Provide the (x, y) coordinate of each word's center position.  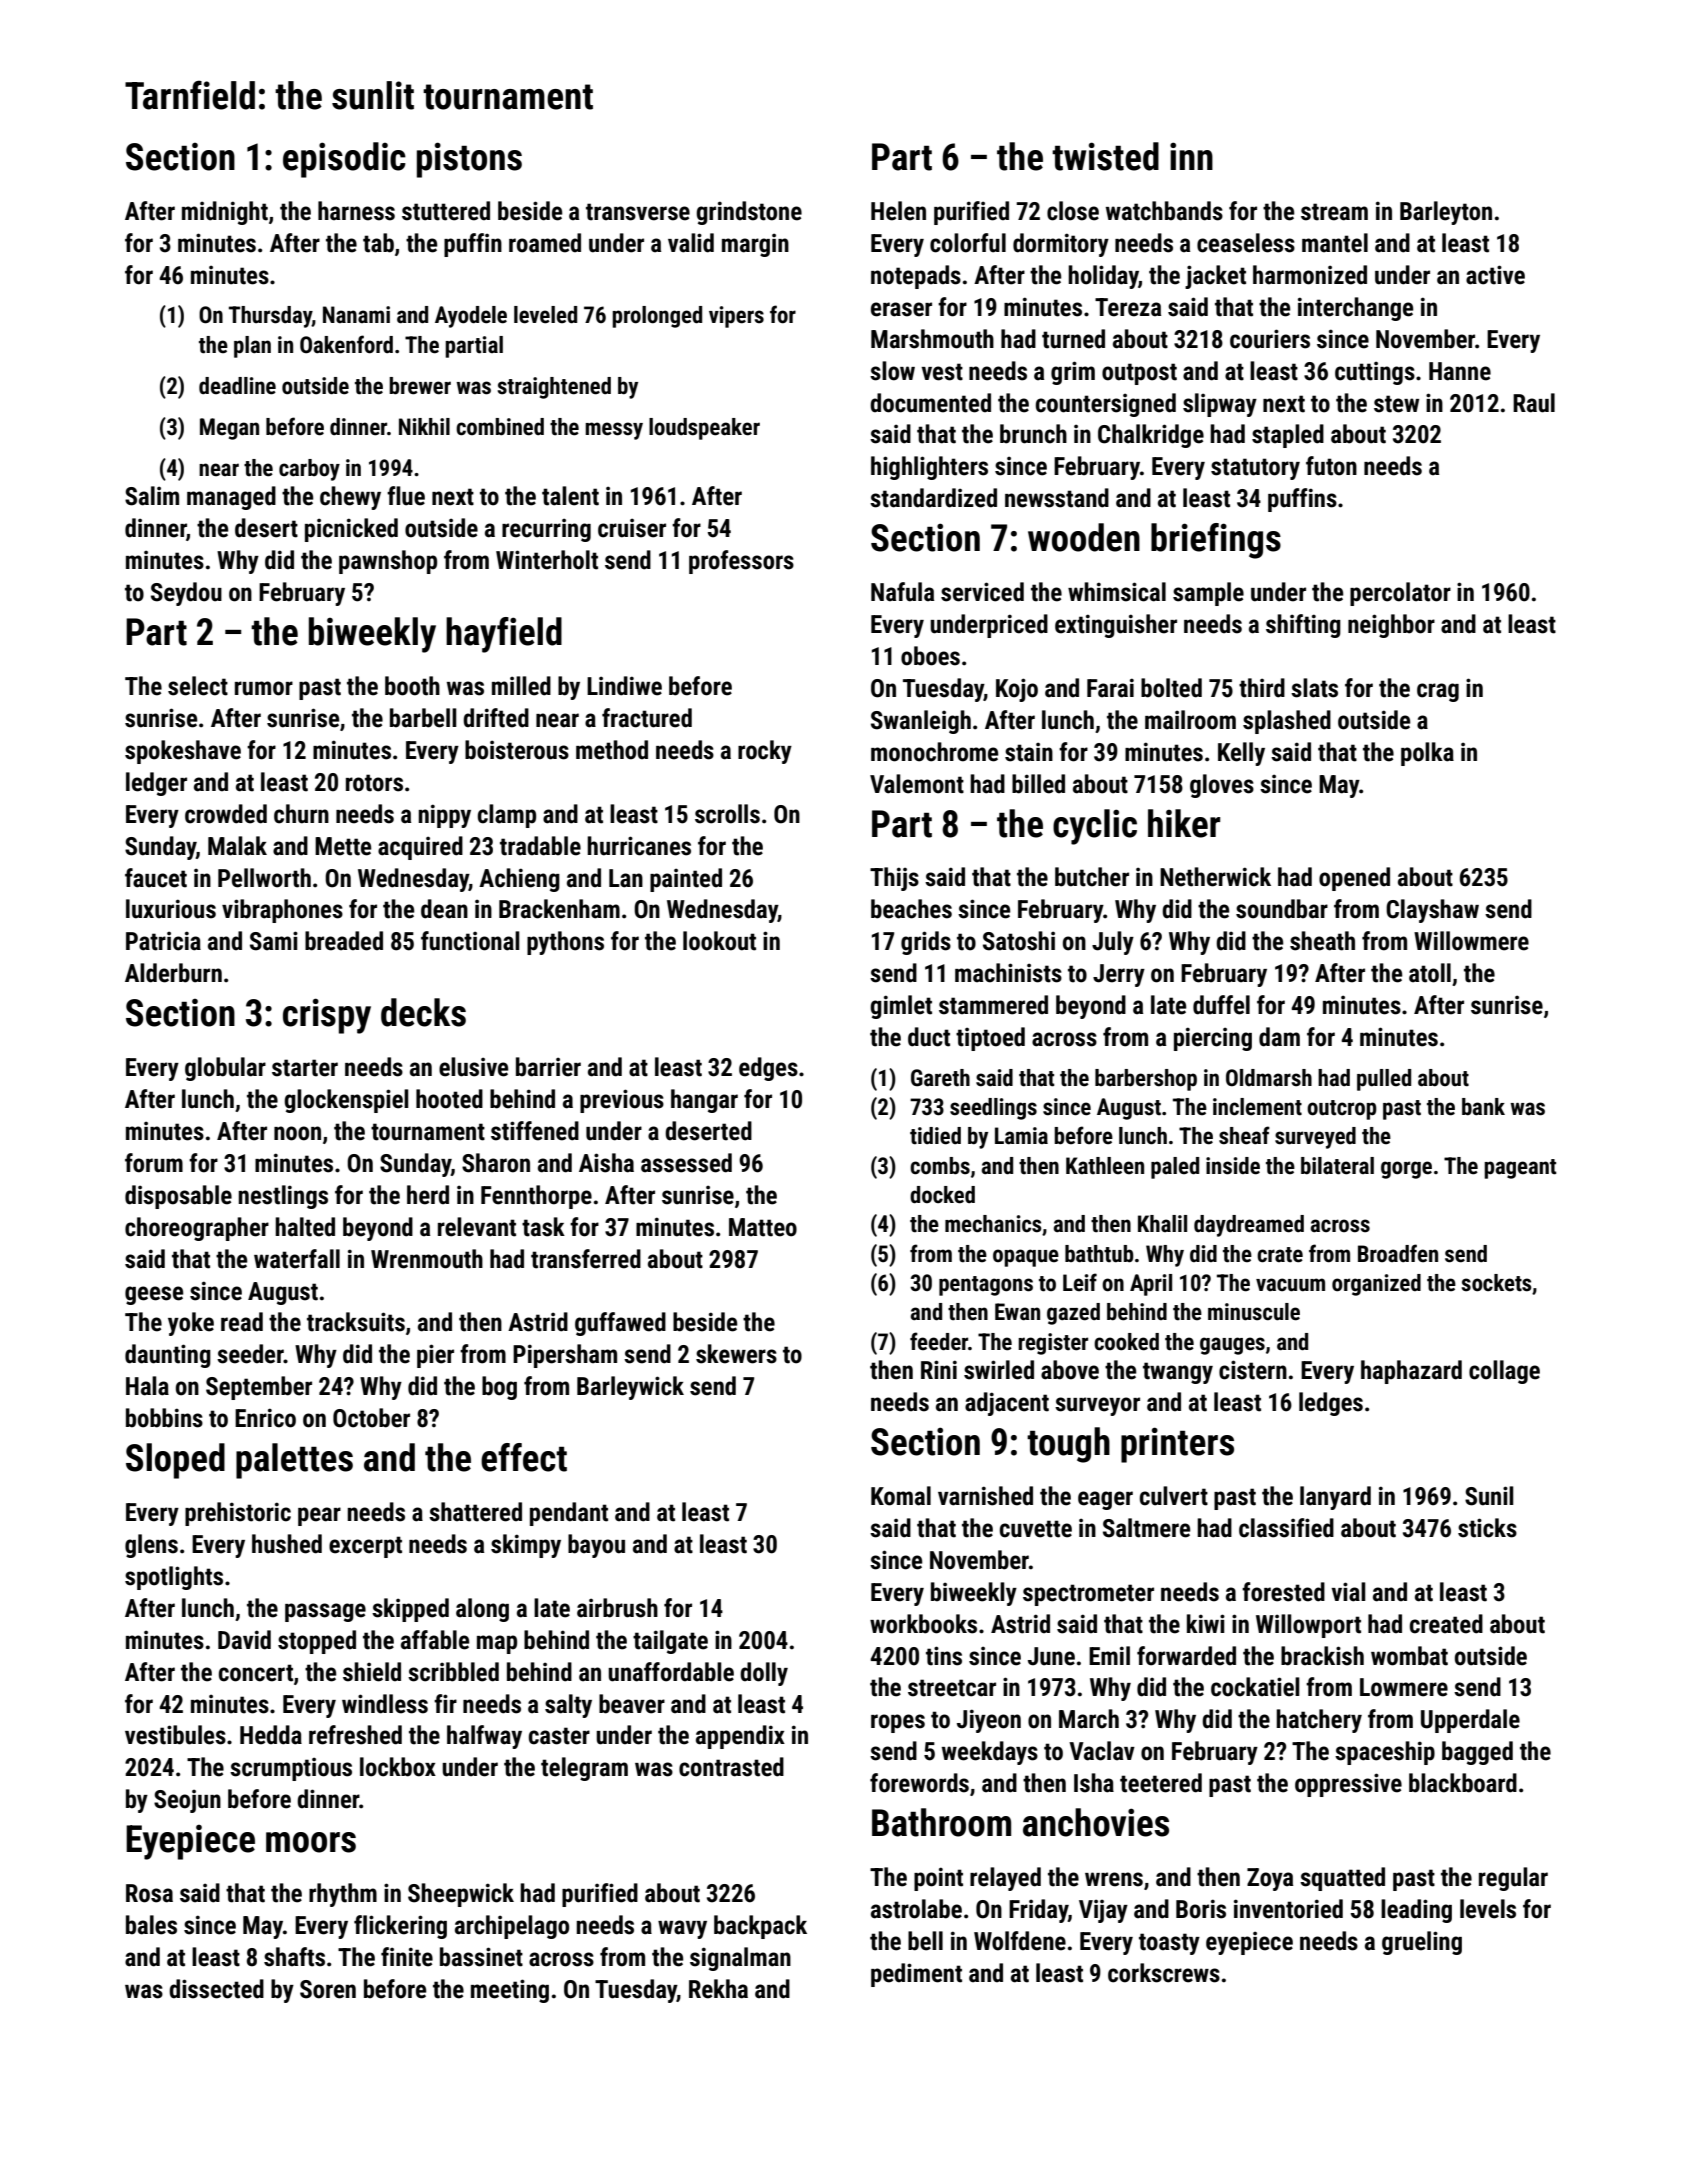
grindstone (749, 213)
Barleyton (1446, 213)
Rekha (718, 1989)
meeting (510, 1991)
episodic (344, 160)
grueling (1422, 1943)
